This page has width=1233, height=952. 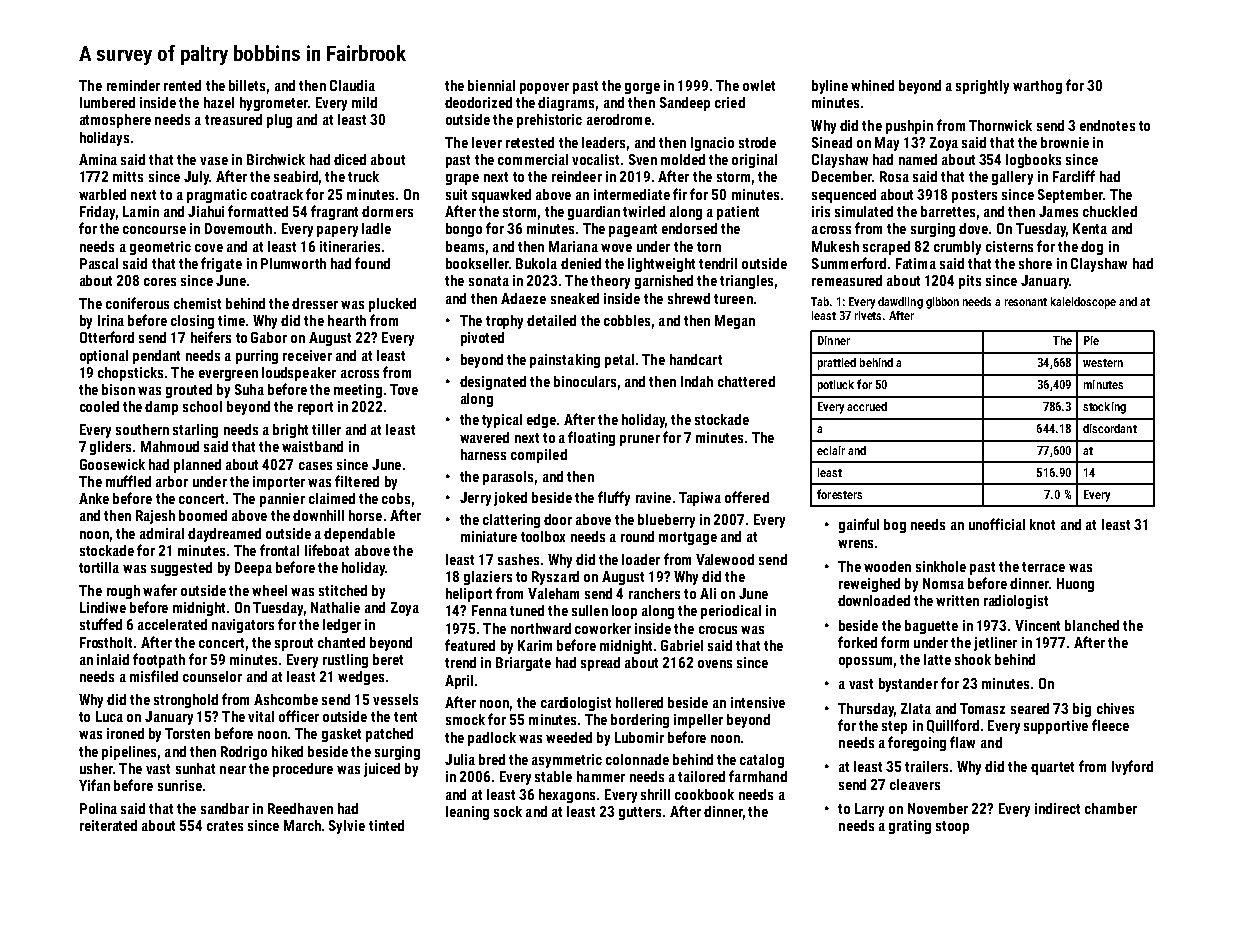 What do you see at coordinates (508, 811) in the page?
I see `sock` at bounding box center [508, 811].
